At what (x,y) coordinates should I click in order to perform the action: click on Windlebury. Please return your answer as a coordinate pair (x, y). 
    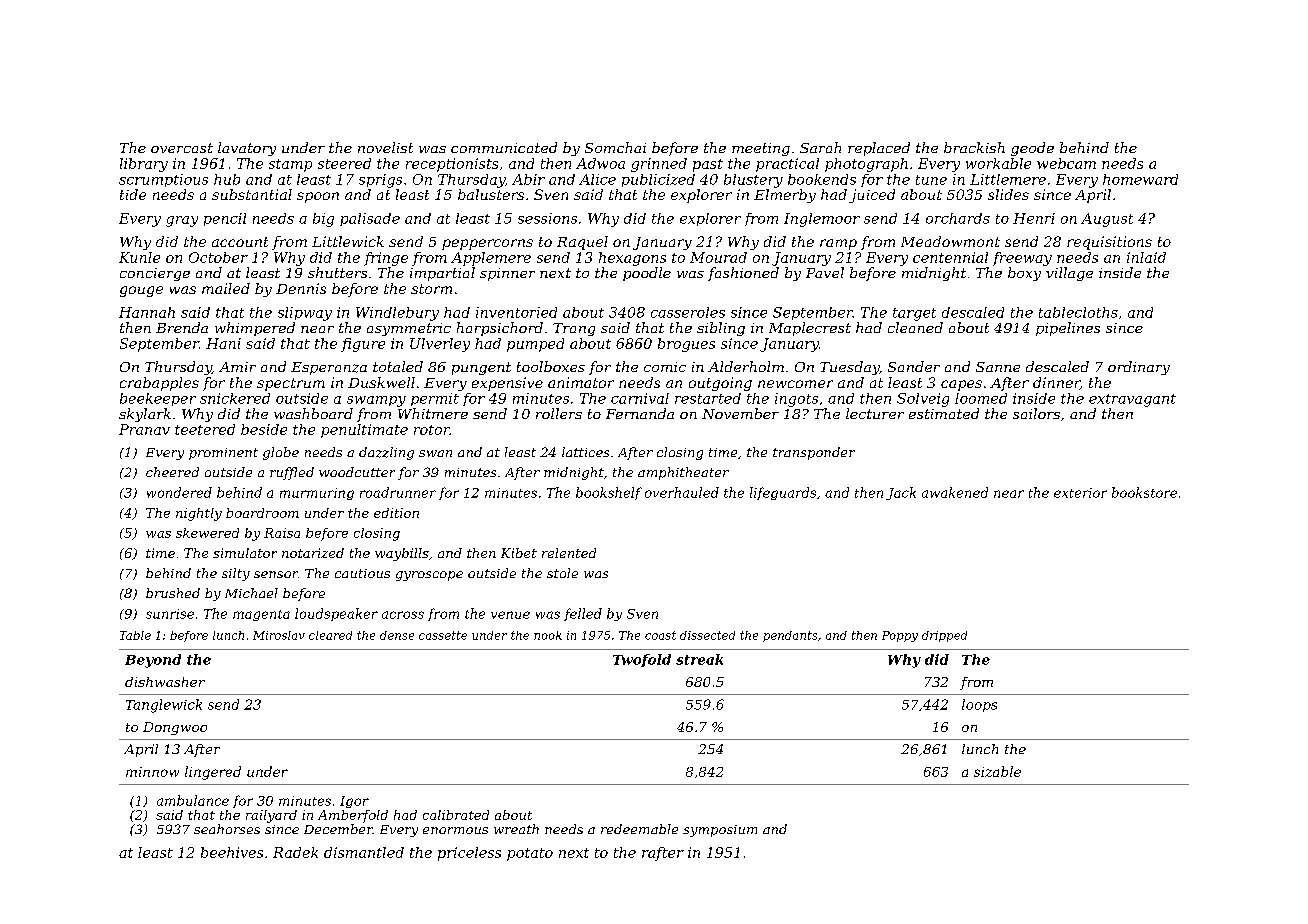
    Looking at the image, I should click on (397, 314).
